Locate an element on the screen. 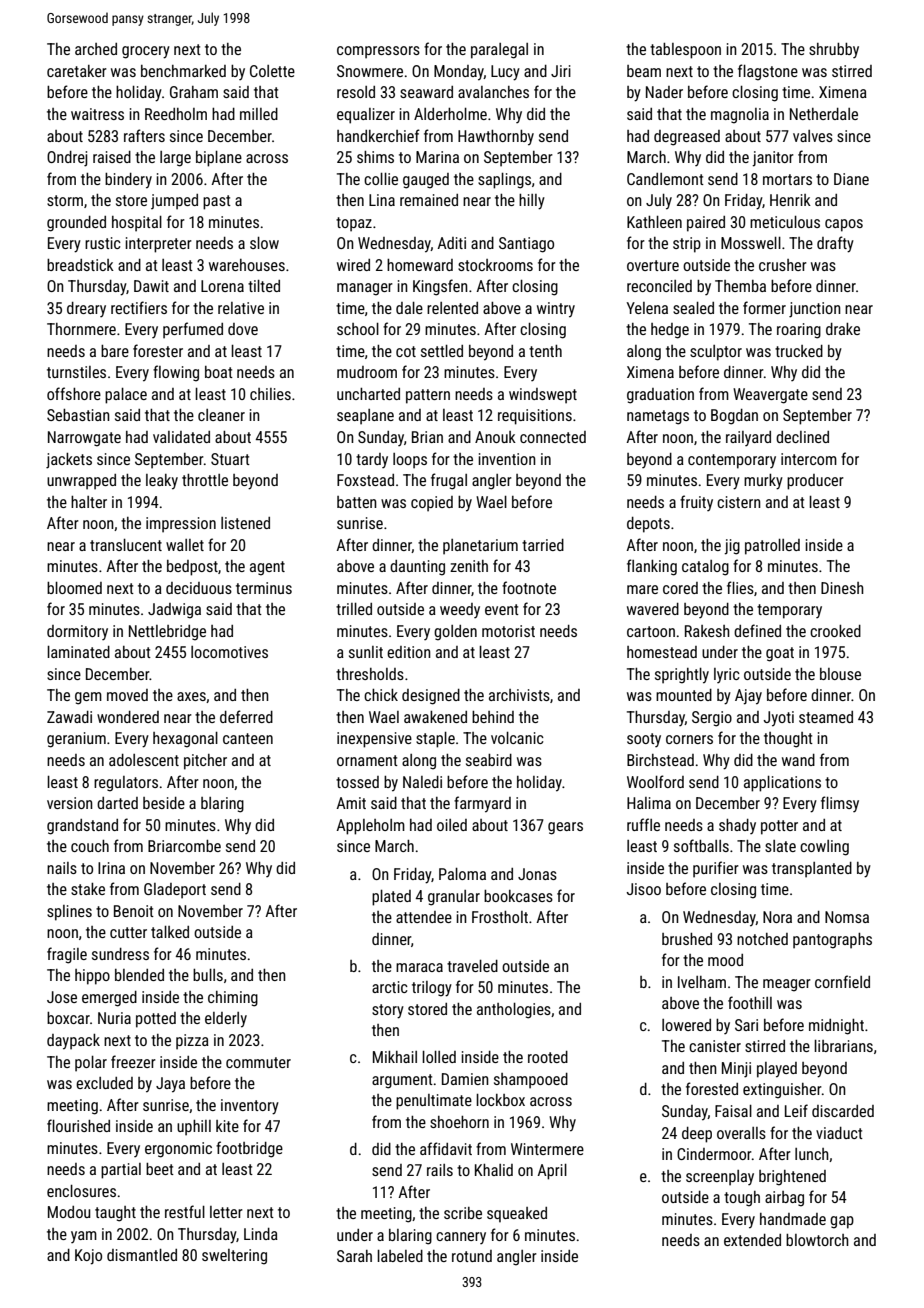 The height and width of the screenshot is (1308, 924). shampooed is located at coordinates (531, 1081).
